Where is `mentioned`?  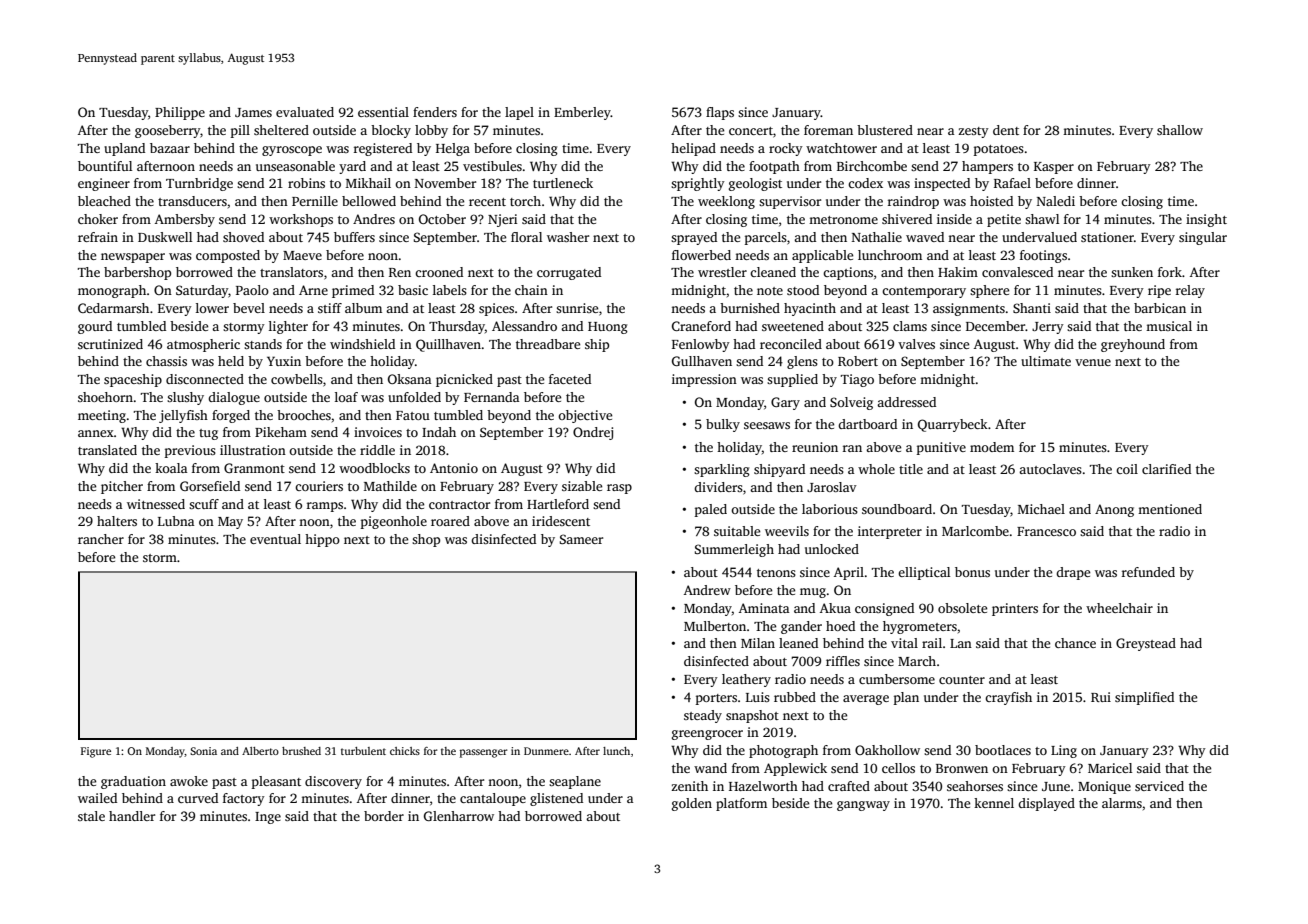
mentioned is located at coordinates (1170, 509).
